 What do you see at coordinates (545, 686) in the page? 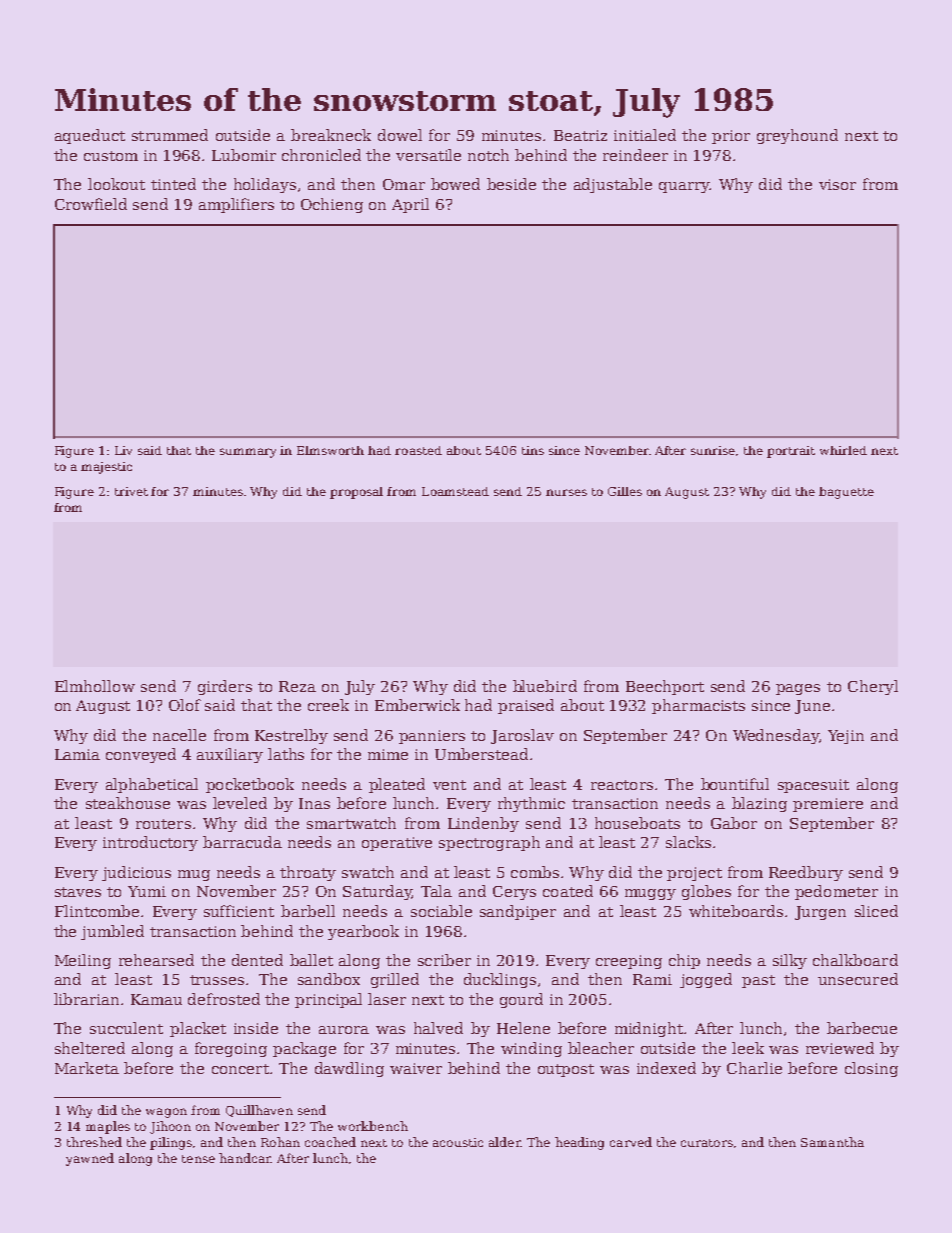
I see `bluebird` at bounding box center [545, 686].
